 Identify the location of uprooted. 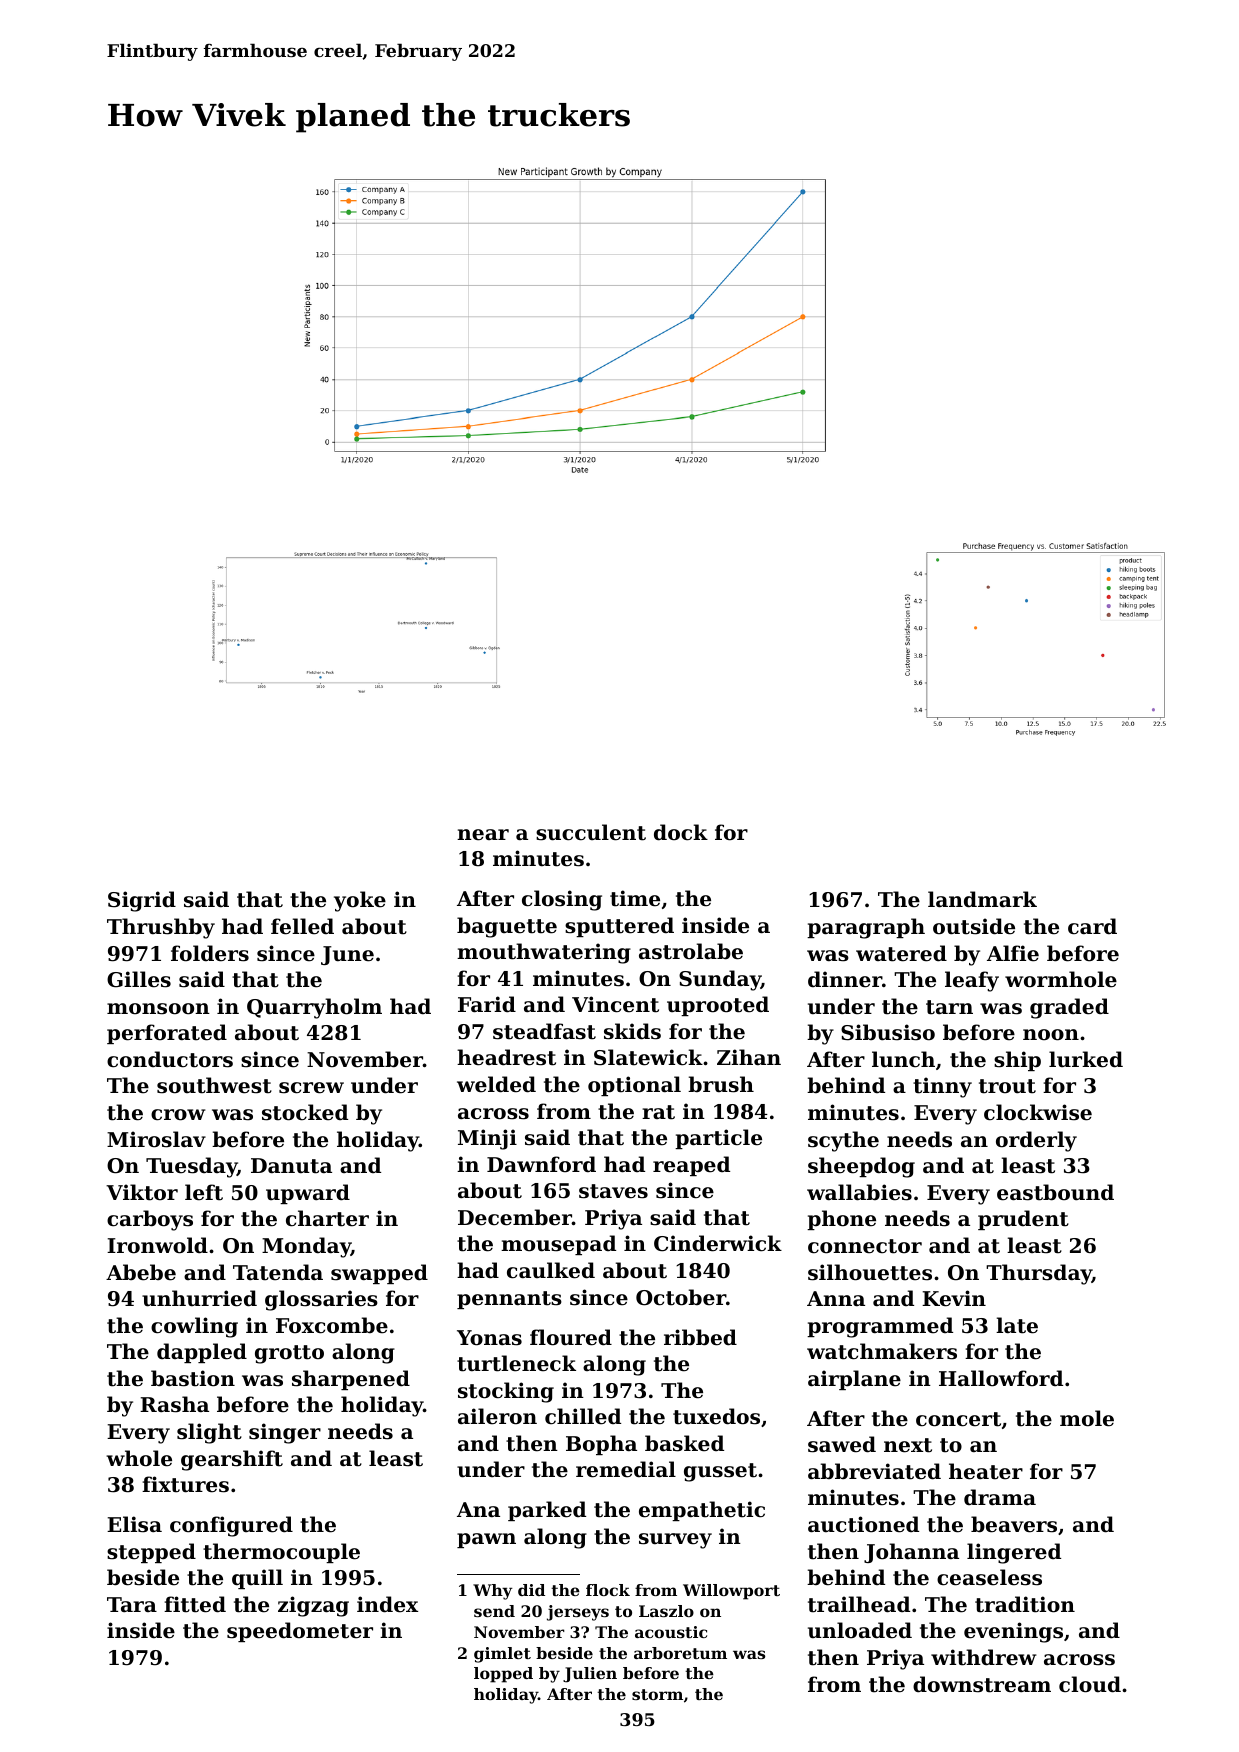
(718, 1006).
